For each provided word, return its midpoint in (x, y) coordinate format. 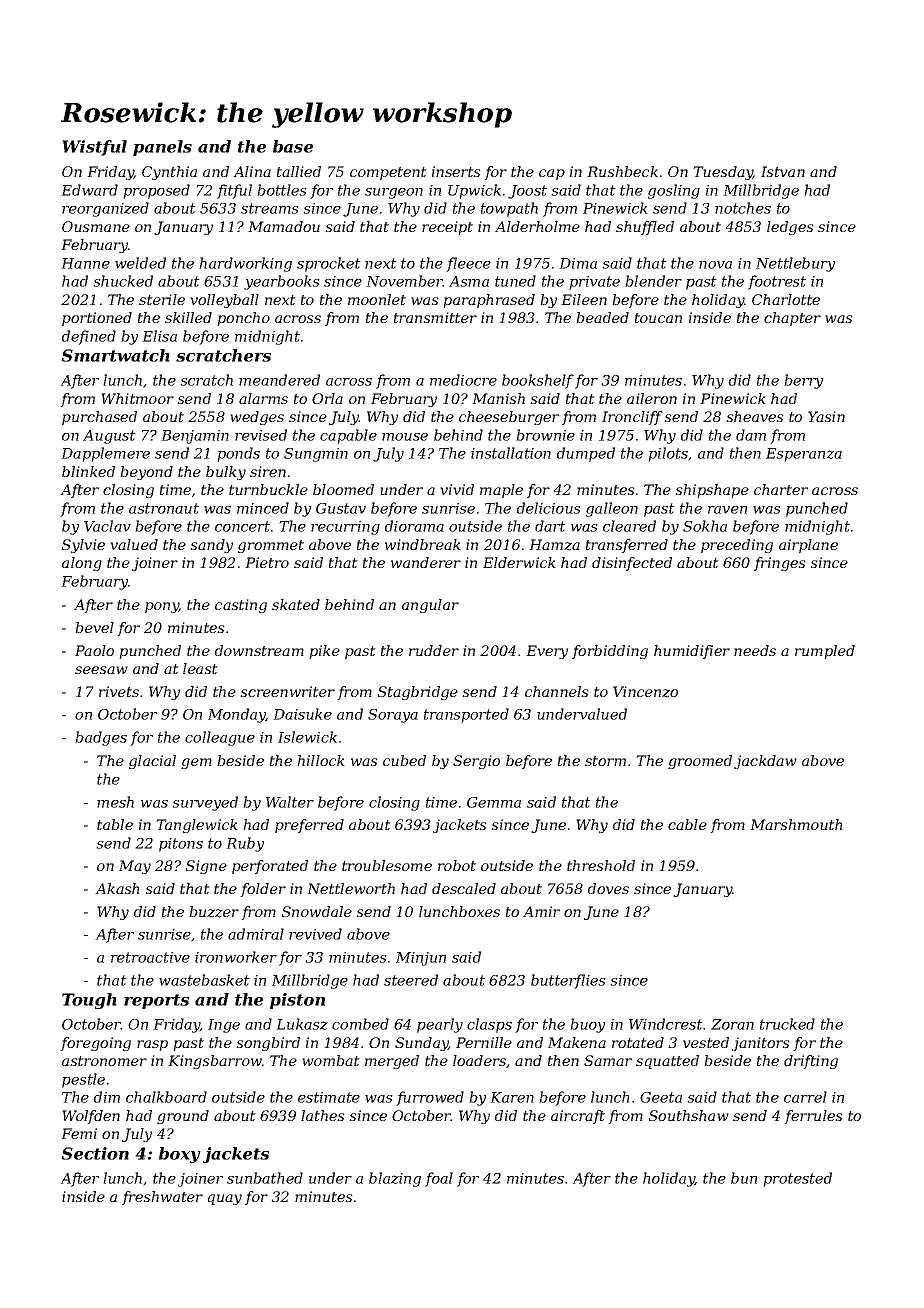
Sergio (476, 762)
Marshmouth (796, 824)
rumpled (825, 652)
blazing (395, 1179)
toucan (658, 318)
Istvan (783, 171)
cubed (404, 760)
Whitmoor (137, 398)
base (293, 146)
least (200, 668)
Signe (206, 867)
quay (225, 1199)
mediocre (463, 380)
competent (388, 173)
